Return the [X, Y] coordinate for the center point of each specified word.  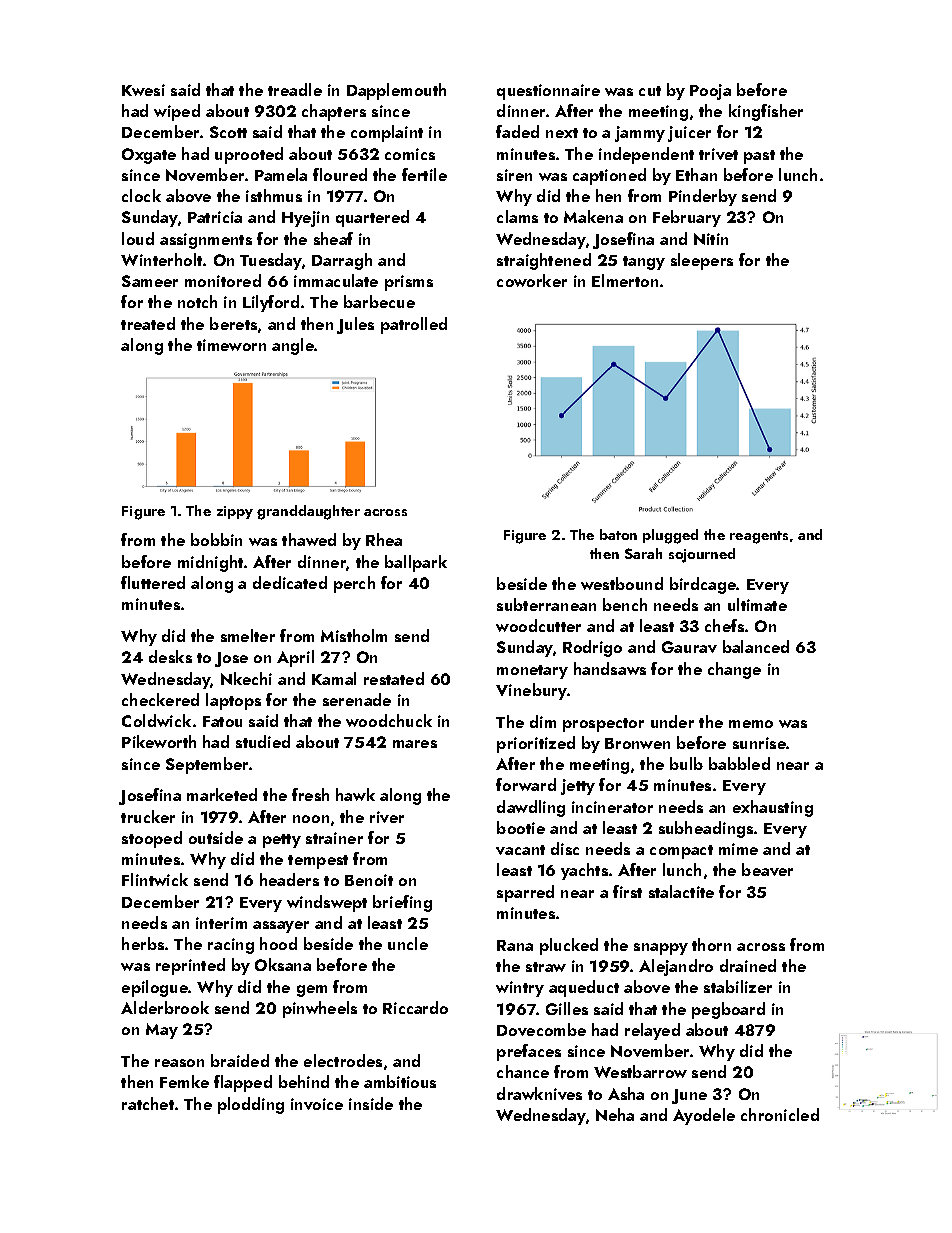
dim [543, 721]
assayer [281, 927]
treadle [295, 89]
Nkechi [246, 678]
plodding [251, 1105]
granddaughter [308, 512]
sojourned [702, 555]
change [734, 670]
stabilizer [738, 986]
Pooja [710, 92]
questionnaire [548, 92]
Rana [515, 945]
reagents [759, 537]
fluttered [153, 582]
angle [293, 346]
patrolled [414, 325]
